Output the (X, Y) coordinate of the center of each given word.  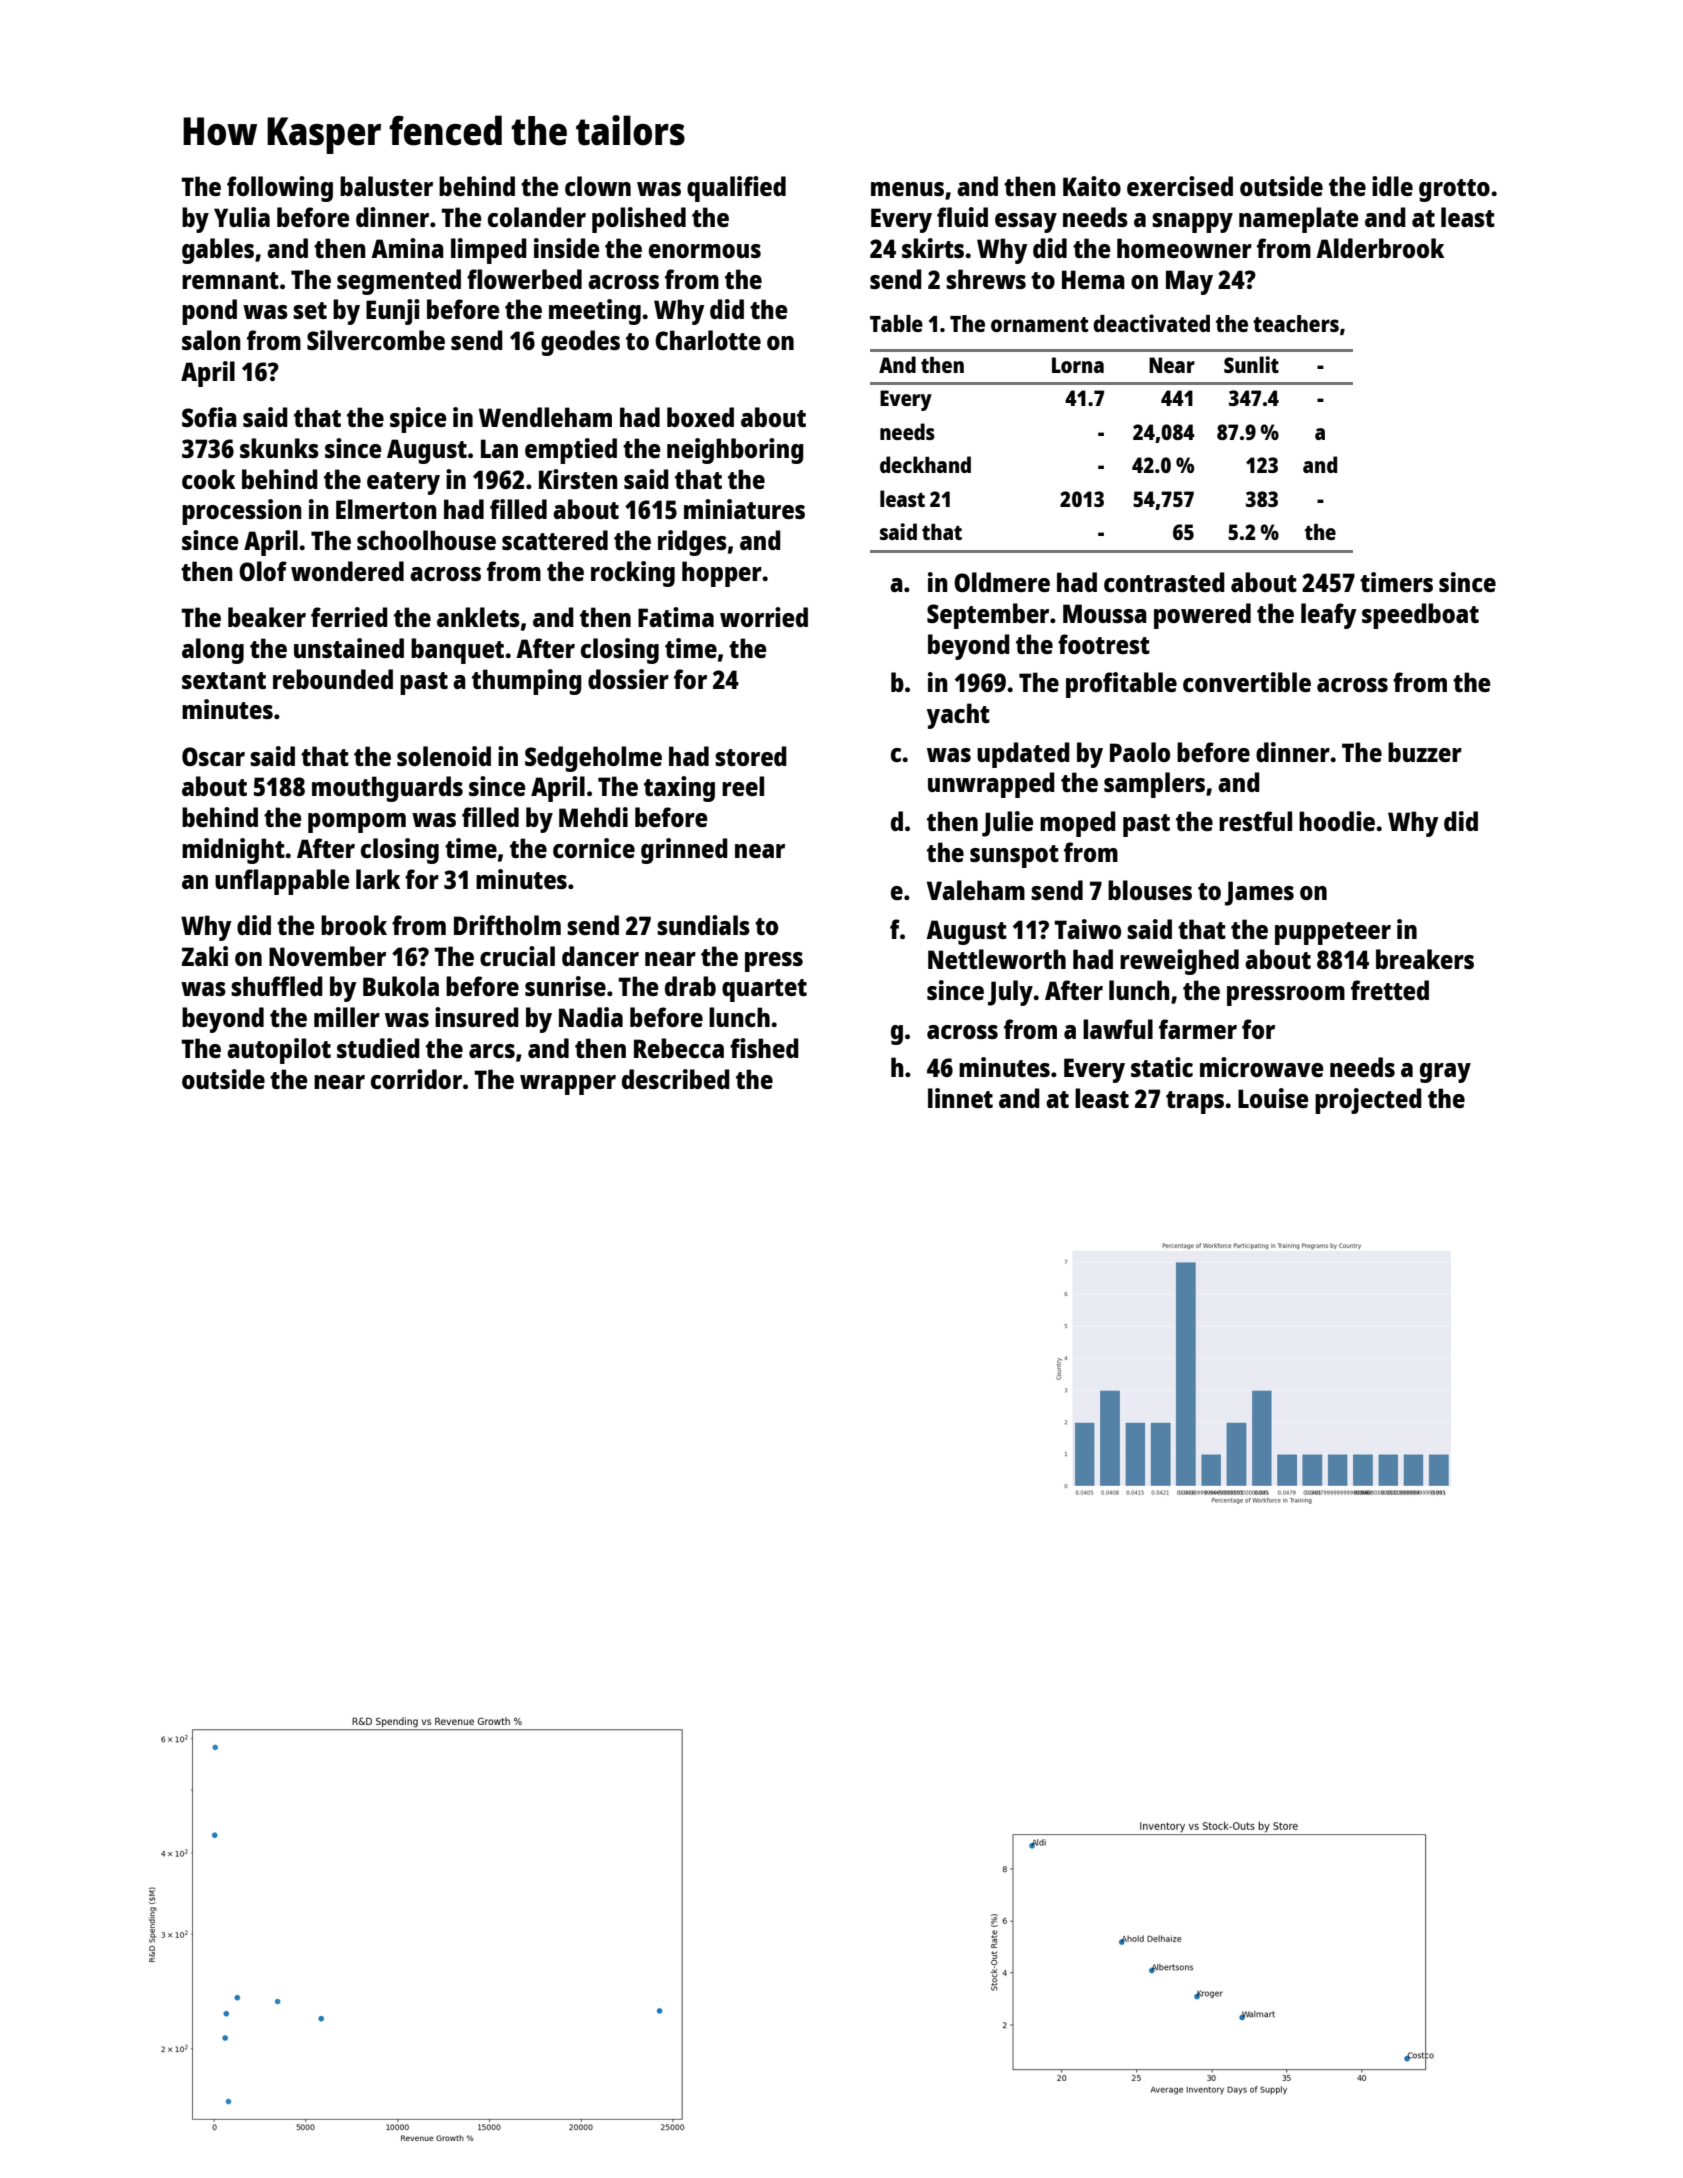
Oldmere (1002, 582)
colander (537, 217)
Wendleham (545, 417)
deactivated (1151, 323)
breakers (1425, 959)
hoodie (1337, 821)
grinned (684, 851)
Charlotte (708, 340)
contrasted (1164, 582)
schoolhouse (426, 540)
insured (477, 1017)
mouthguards (387, 789)
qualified (736, 189)
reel (743, 786)
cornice (594, 848)
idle (1392, 186)
